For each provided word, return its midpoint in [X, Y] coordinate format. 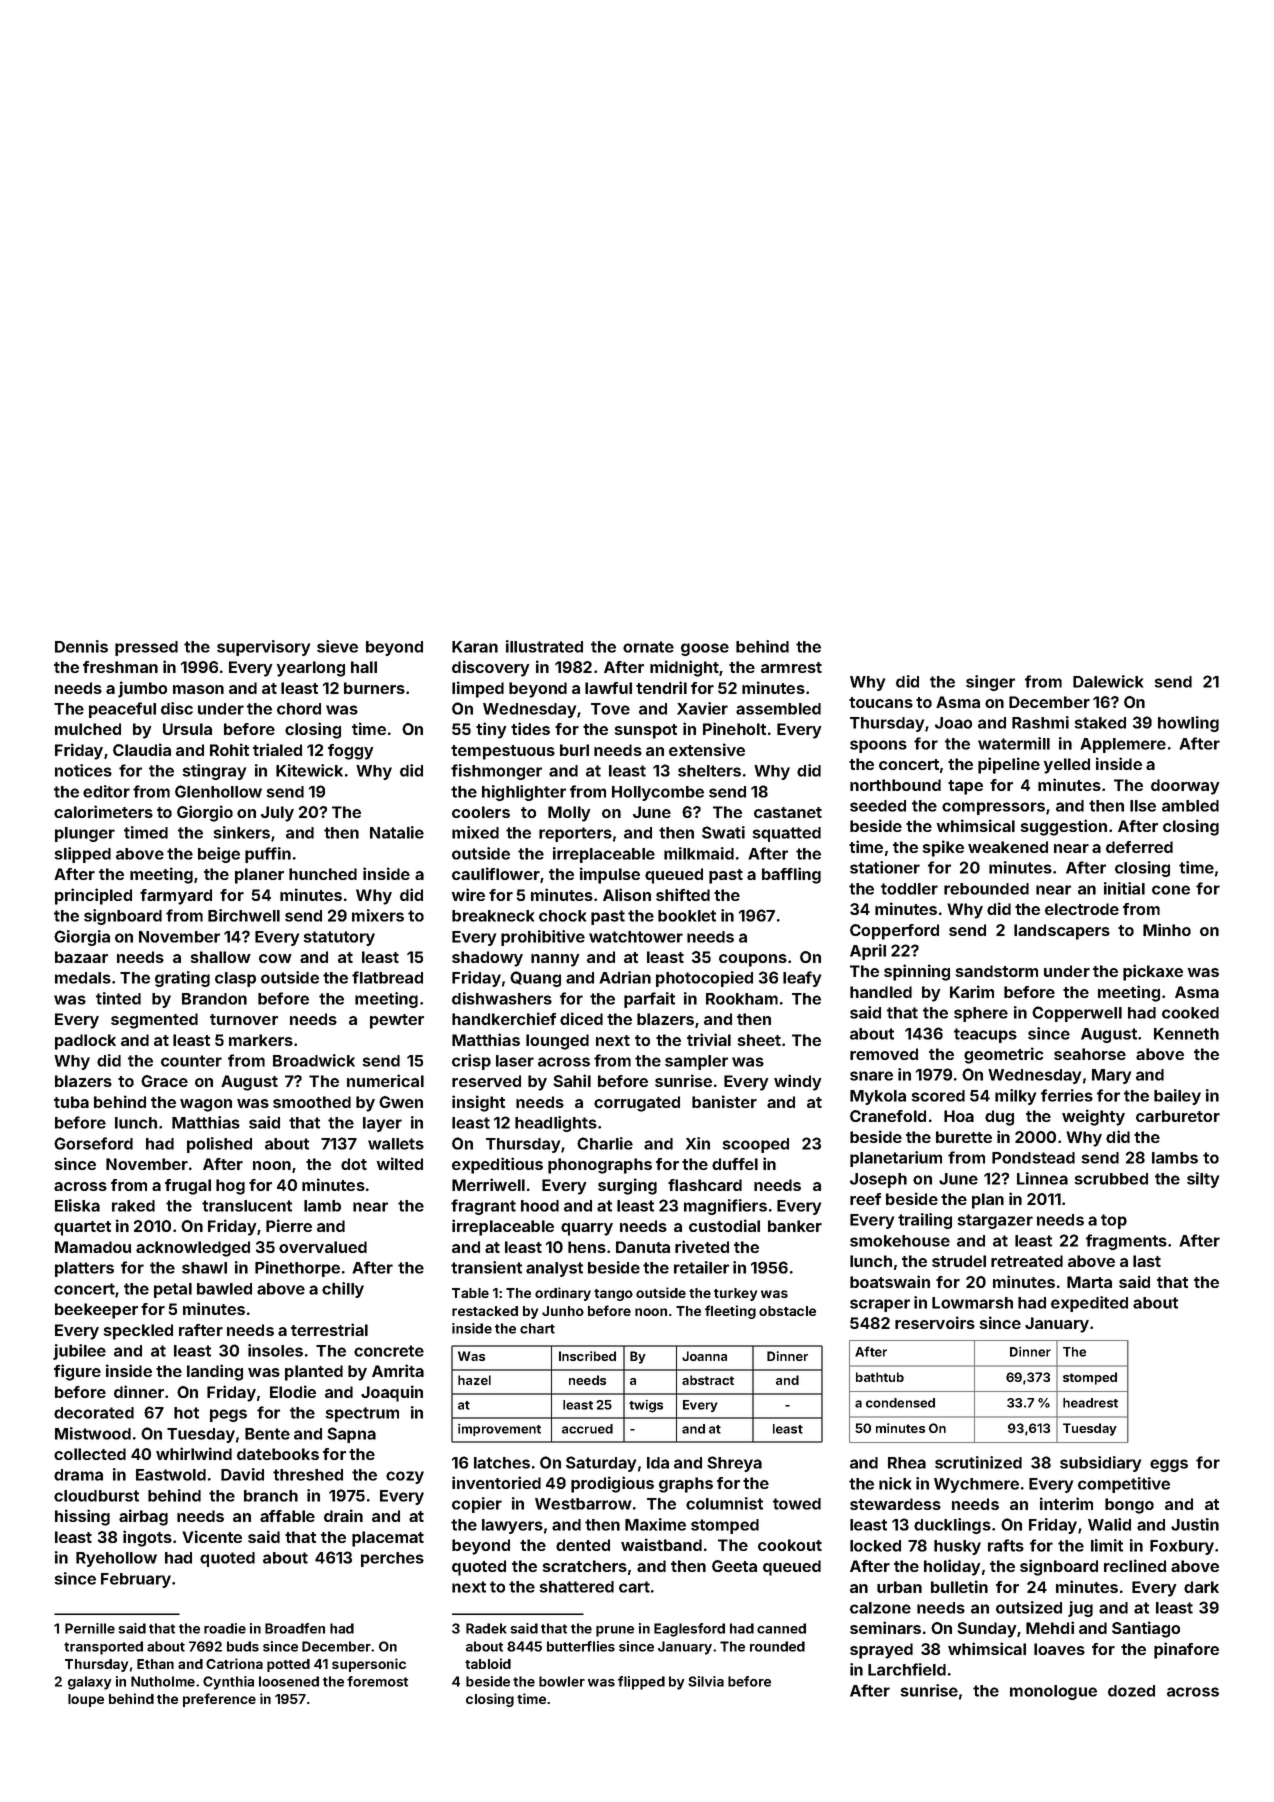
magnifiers [725, 1207]
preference [219, 1700]
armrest [791, 667]
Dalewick [1108, 681]
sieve [337, 646]
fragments [1126, 1242]
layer [382, 1124]
